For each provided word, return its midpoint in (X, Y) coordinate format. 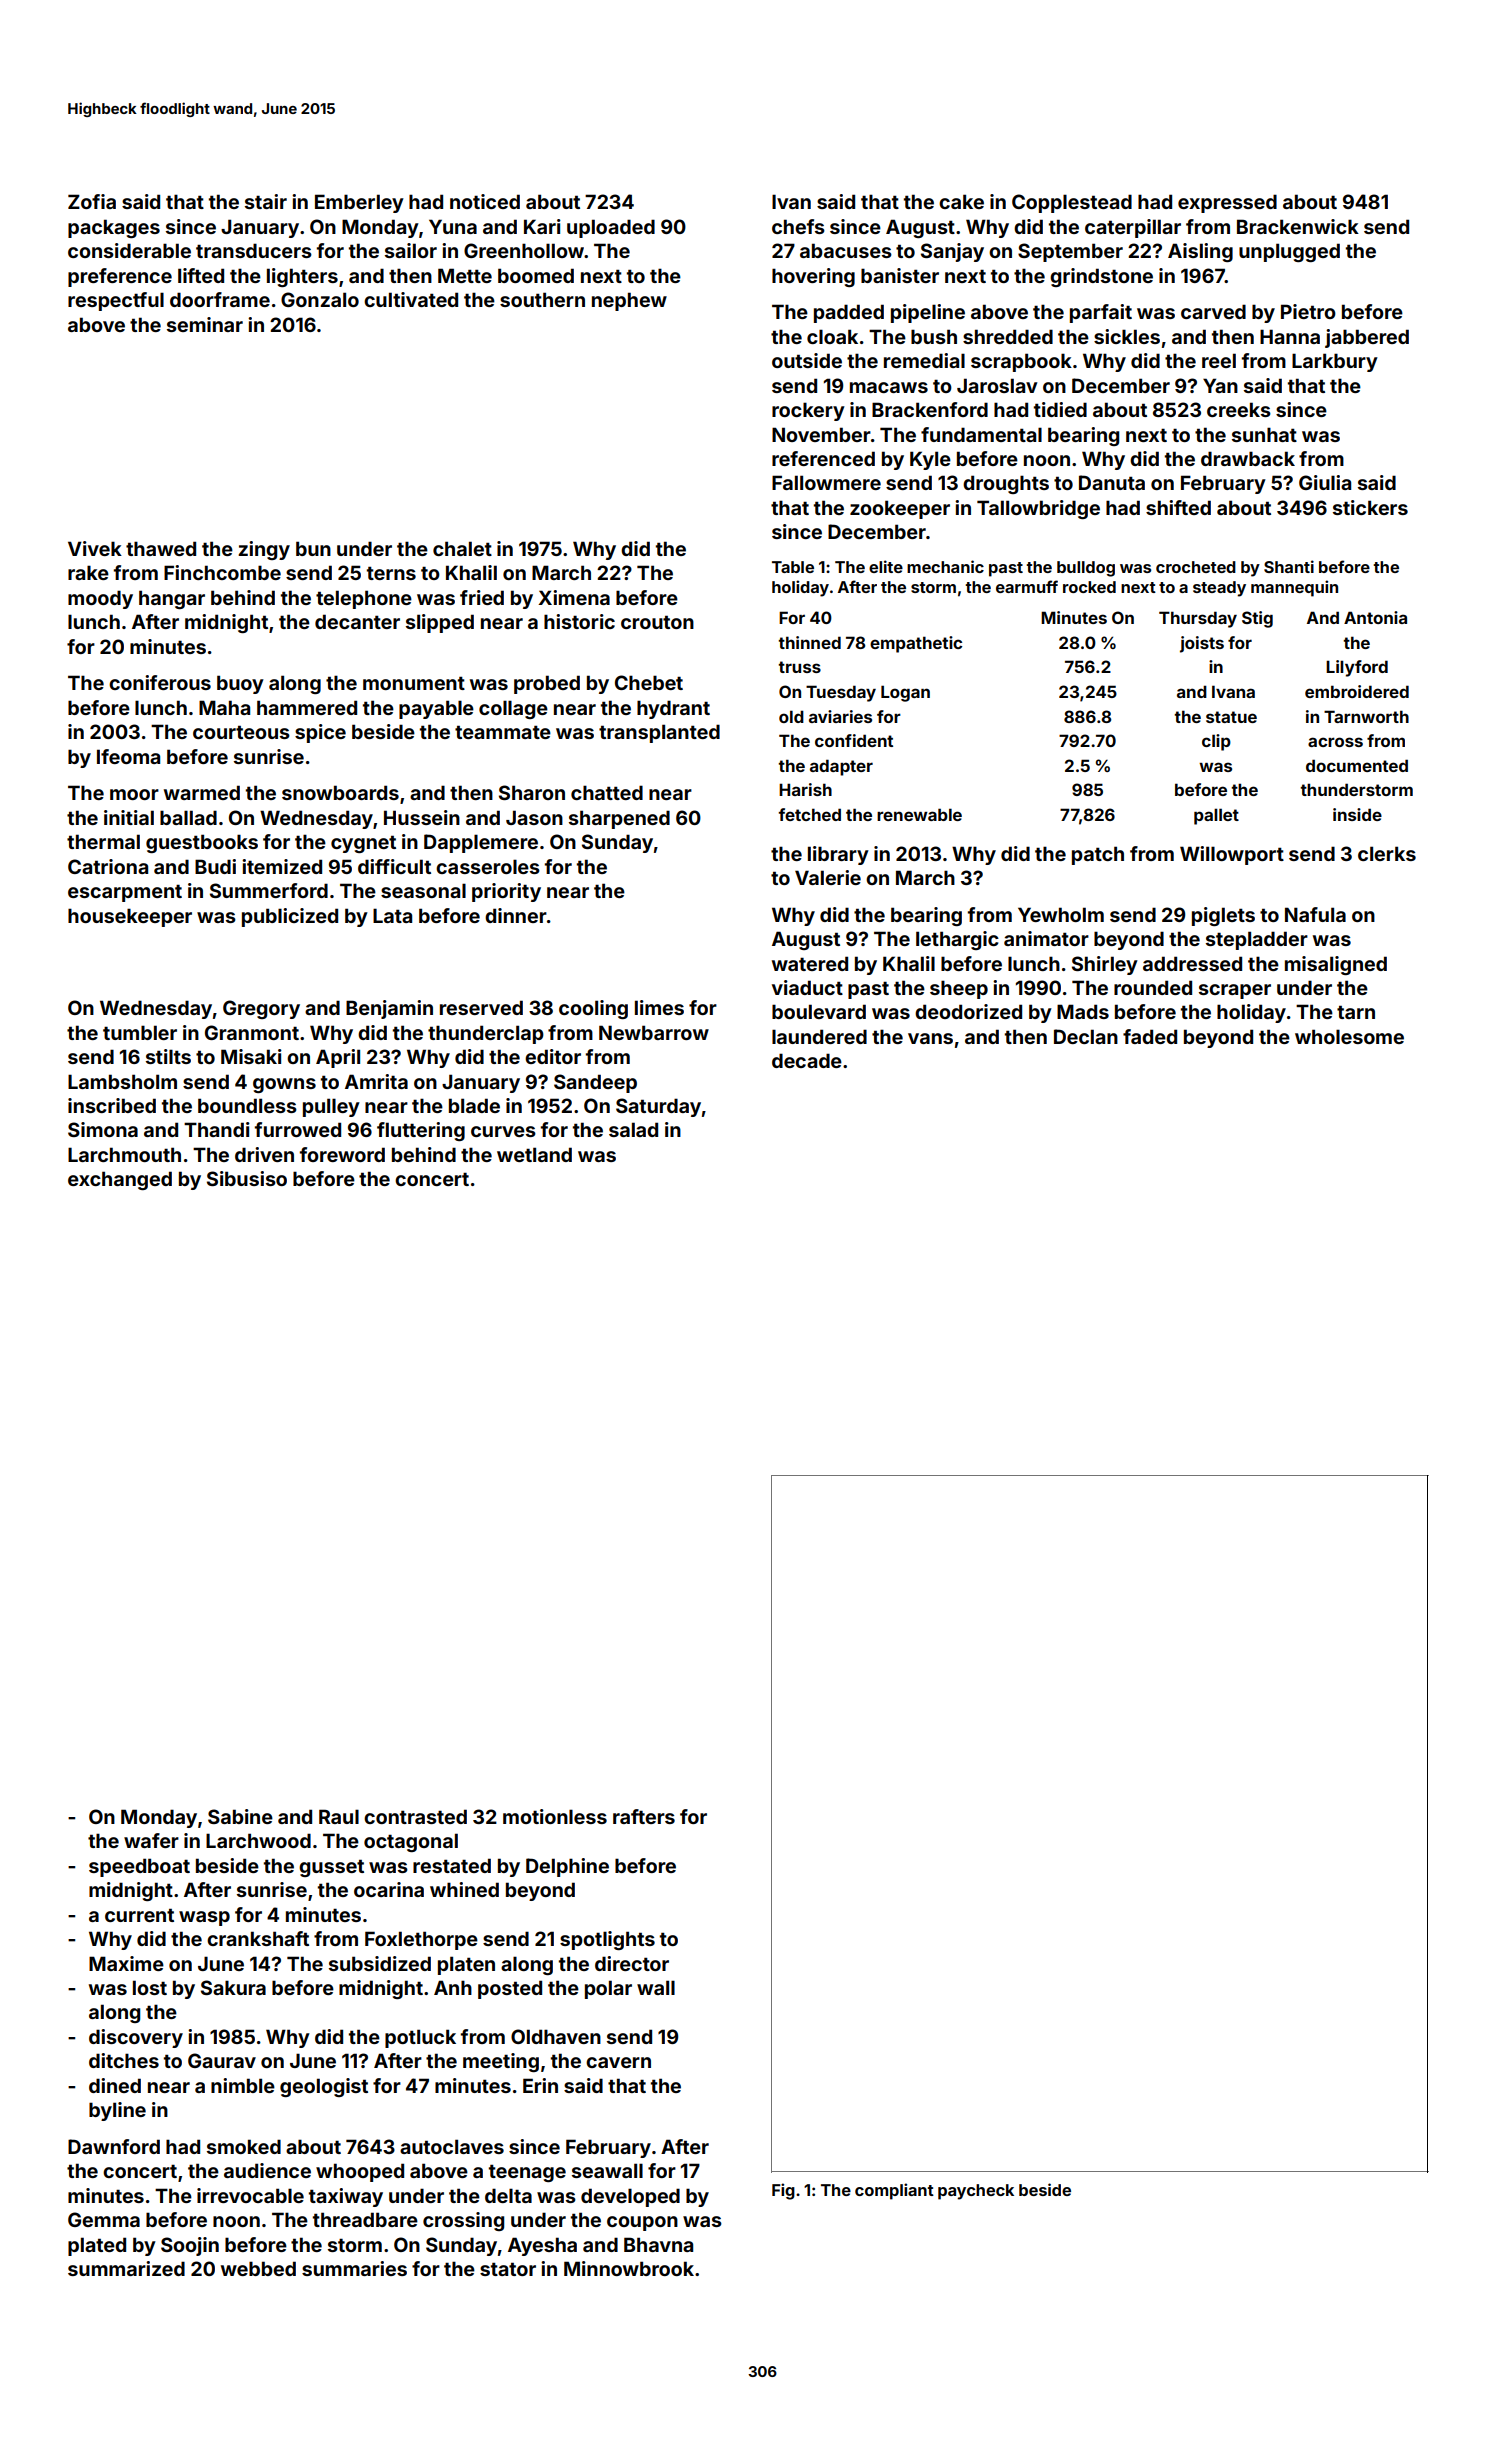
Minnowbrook (629, 2268)
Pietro (1308, 311)
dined (115, 2085)
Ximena (574, 597)
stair (266, 201)
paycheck (976, 2192)
